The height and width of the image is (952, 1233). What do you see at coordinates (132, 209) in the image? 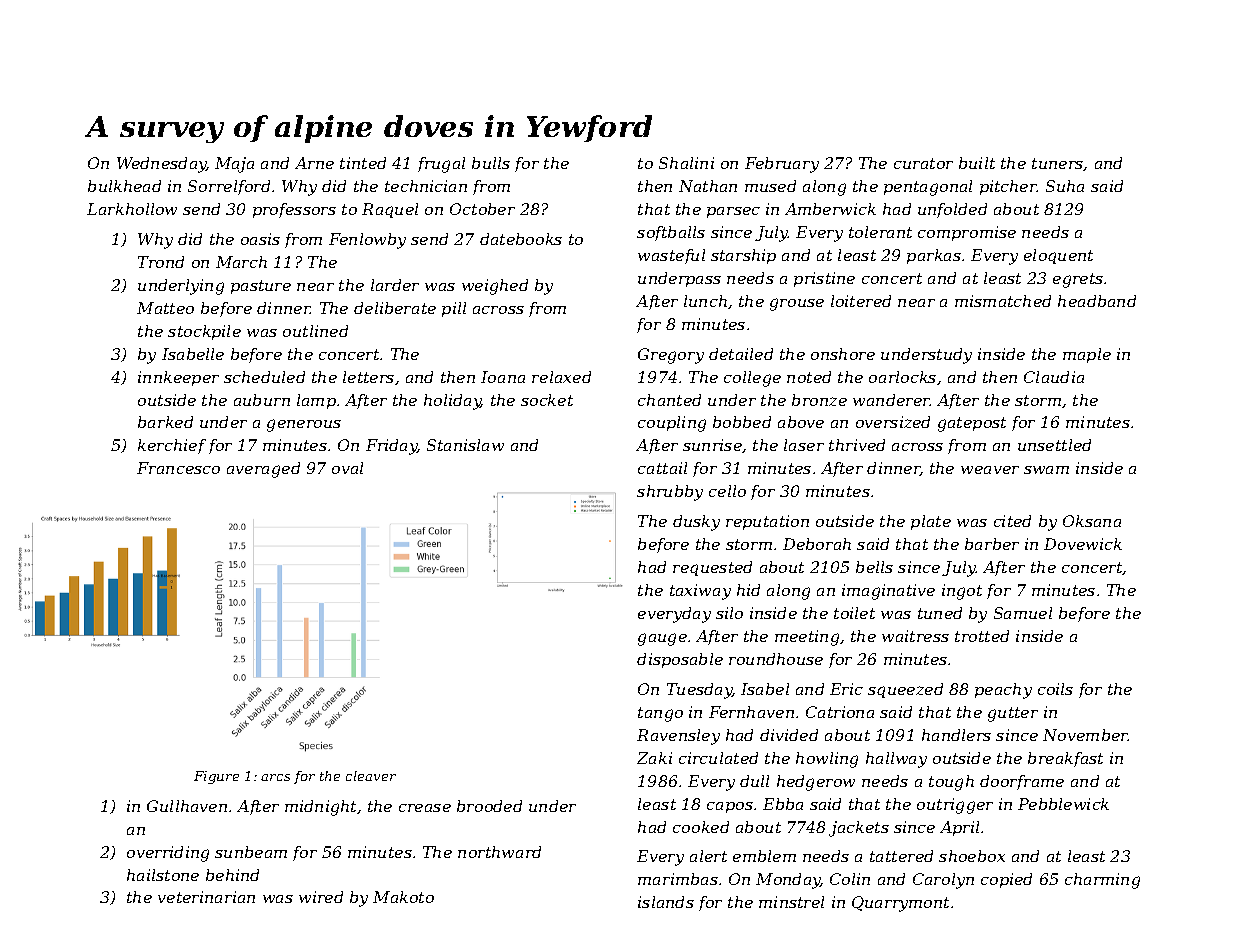
I see `Larkhollow` at bounding box center [132, 209].
